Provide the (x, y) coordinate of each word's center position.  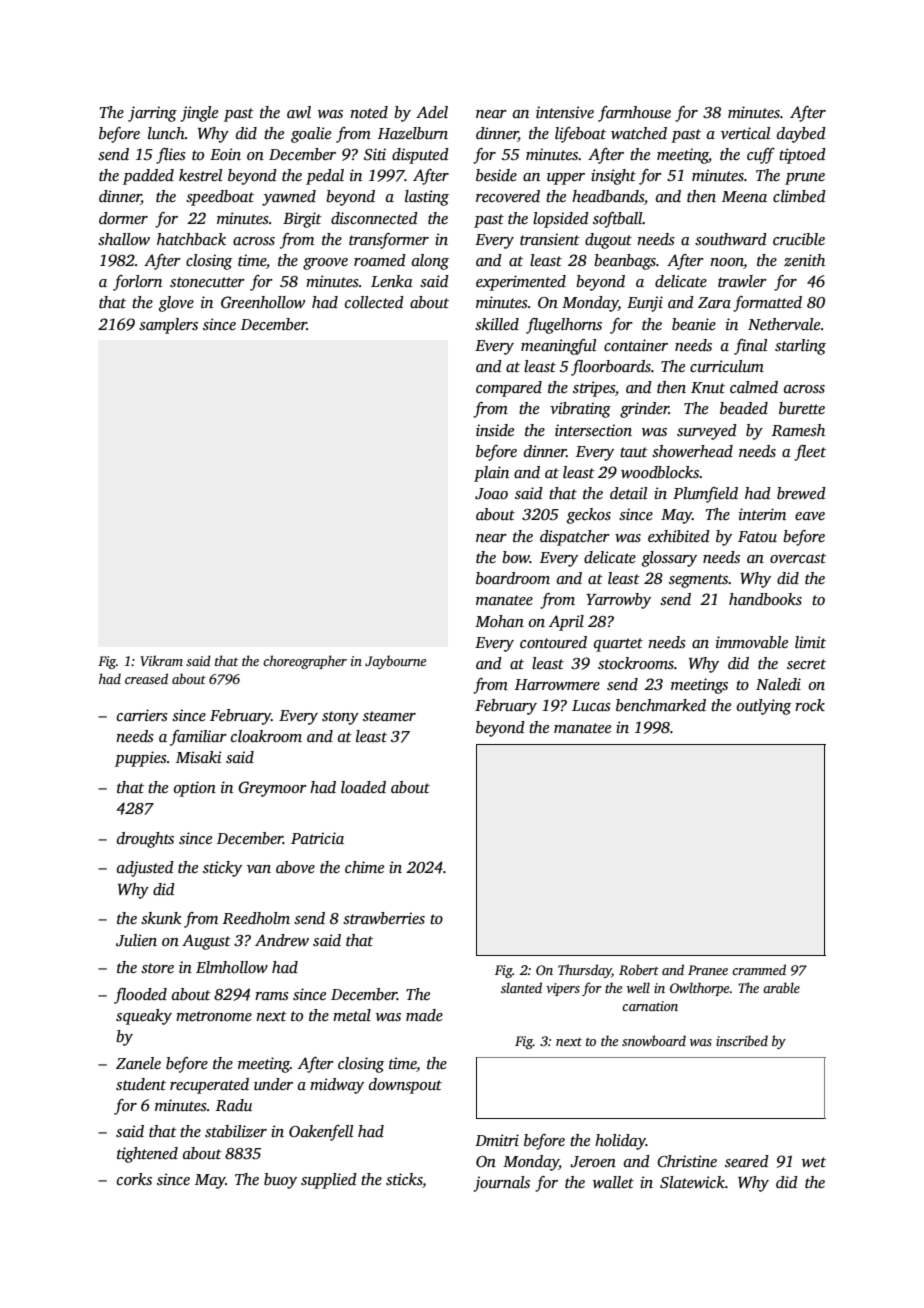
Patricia (317, 838)
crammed (759, 969)
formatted (767, 304)
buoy (280, 1181)
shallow (124, 239)
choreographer (305, 662)
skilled (497, 324)
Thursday (585, 971)
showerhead (692, 451)
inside (495, 430)
